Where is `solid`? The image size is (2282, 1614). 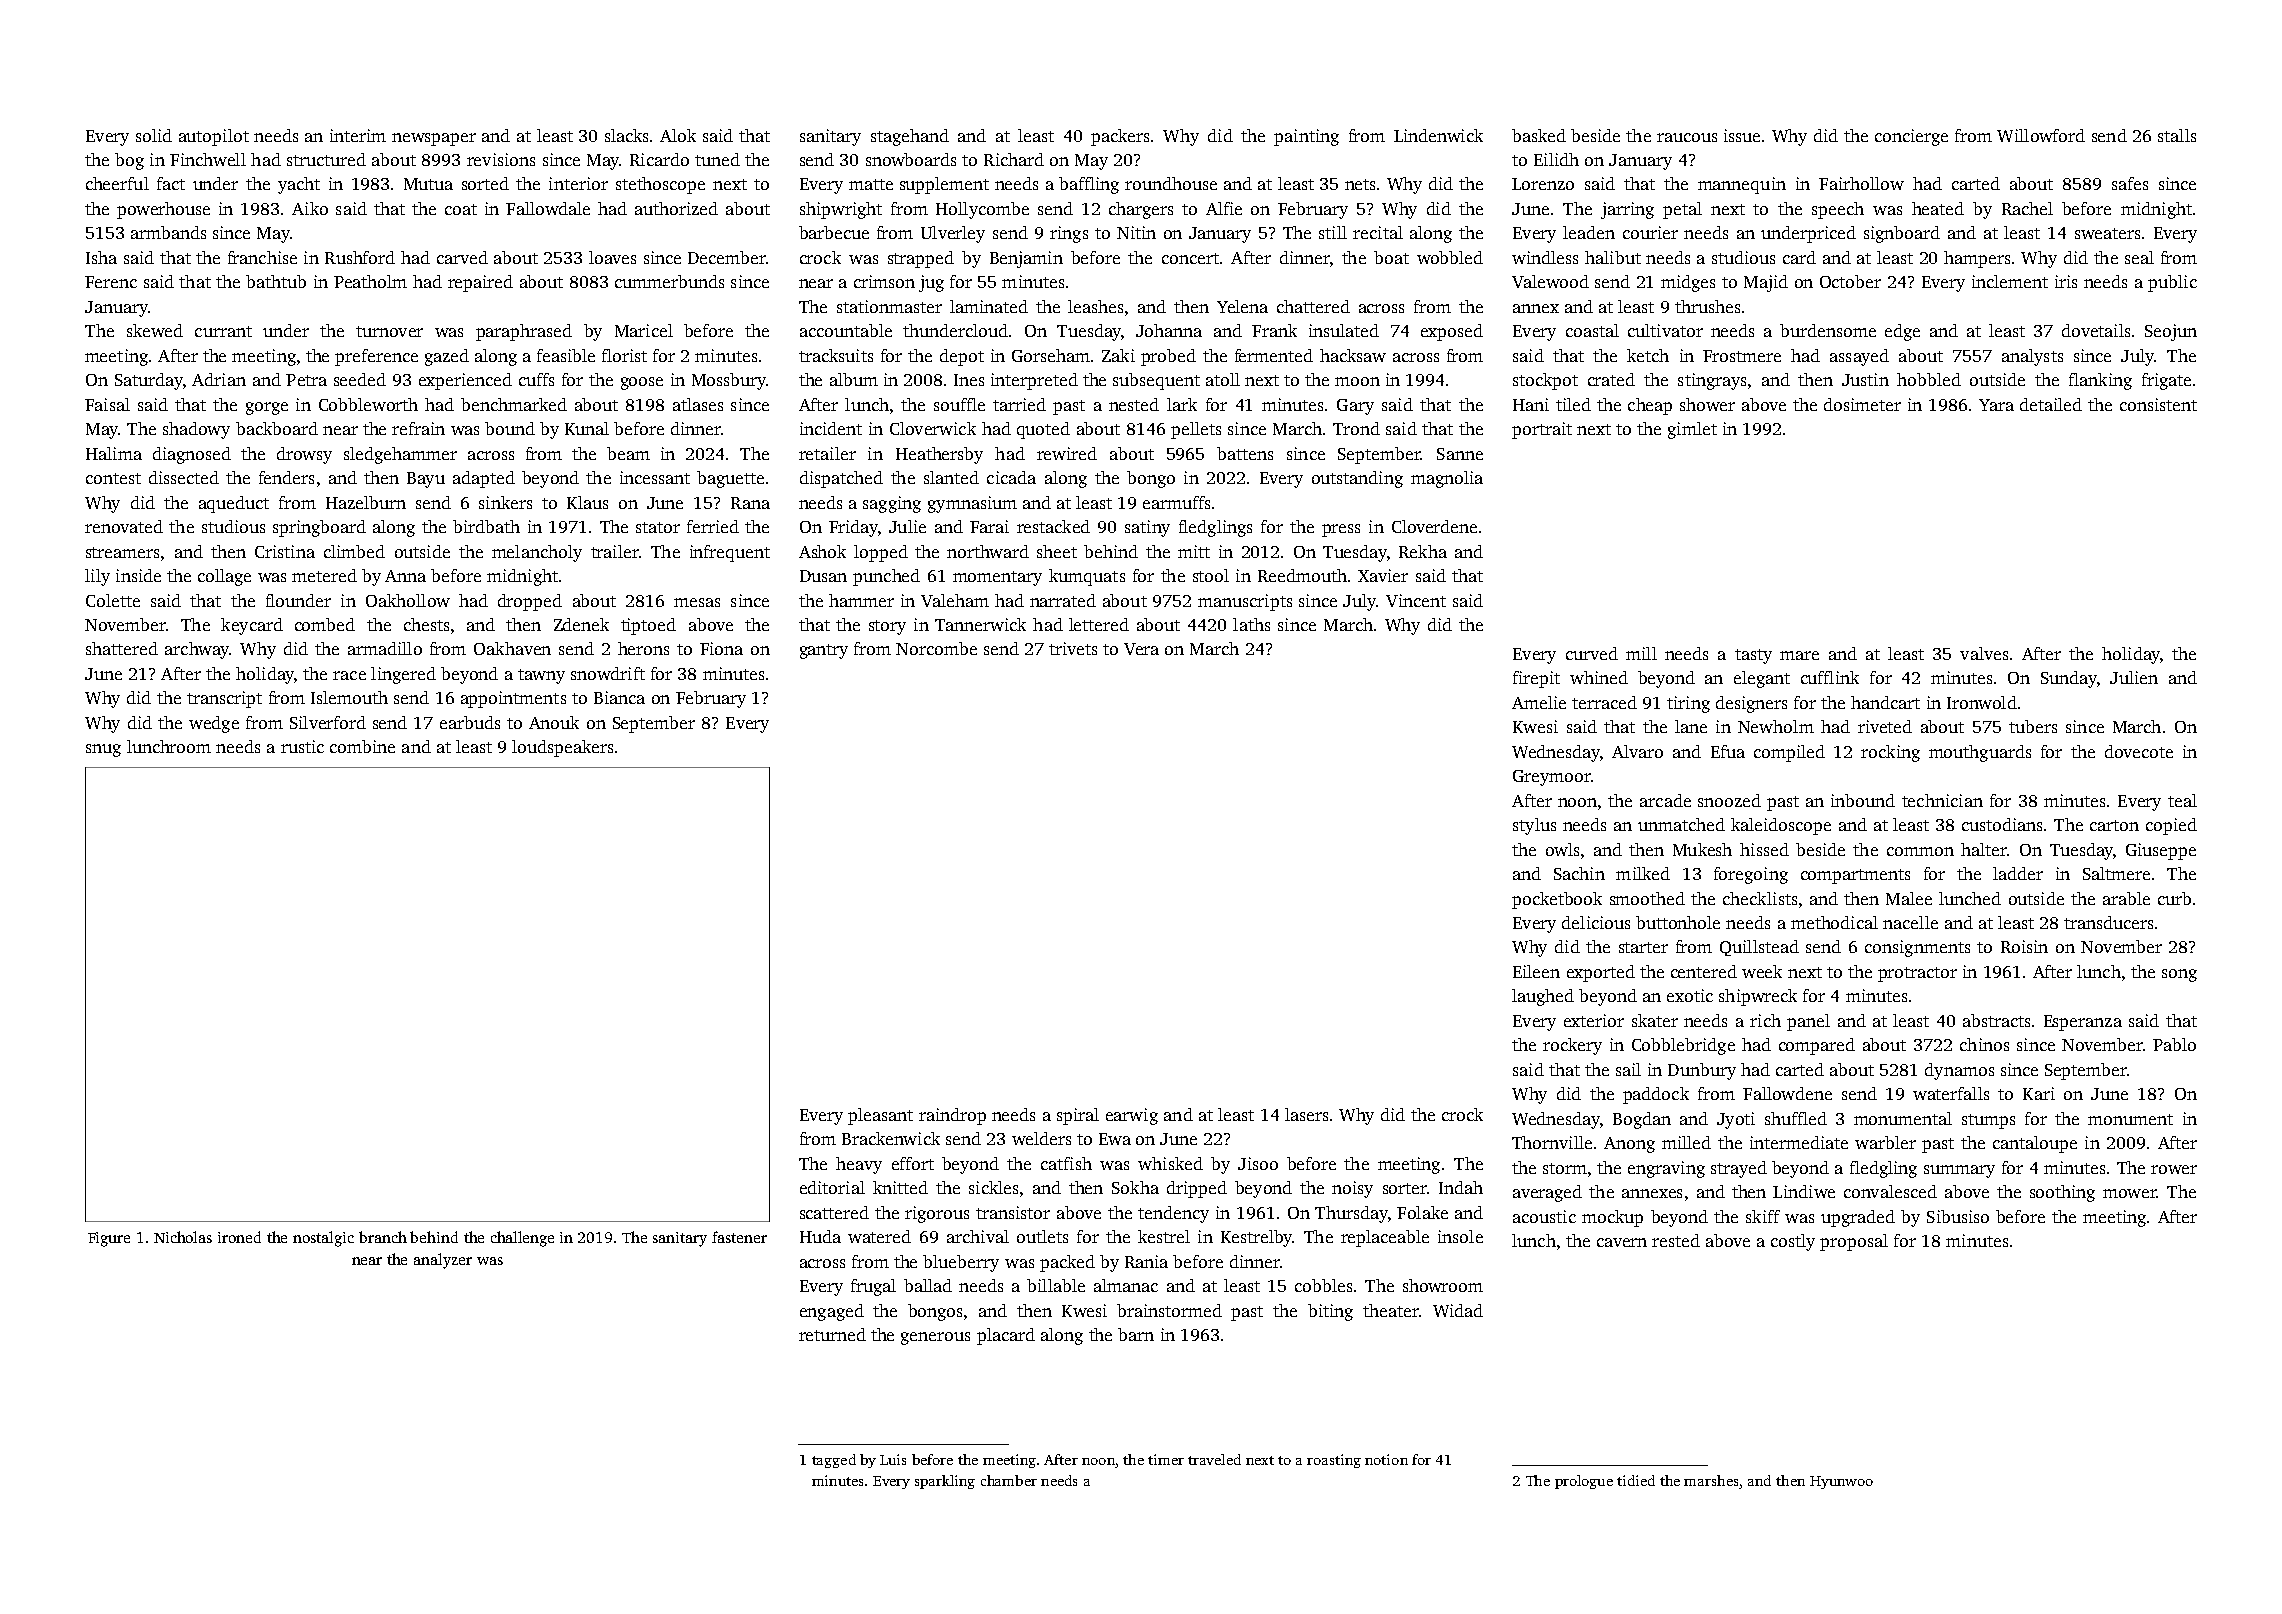 solid is located at coordinates (154, 135).
